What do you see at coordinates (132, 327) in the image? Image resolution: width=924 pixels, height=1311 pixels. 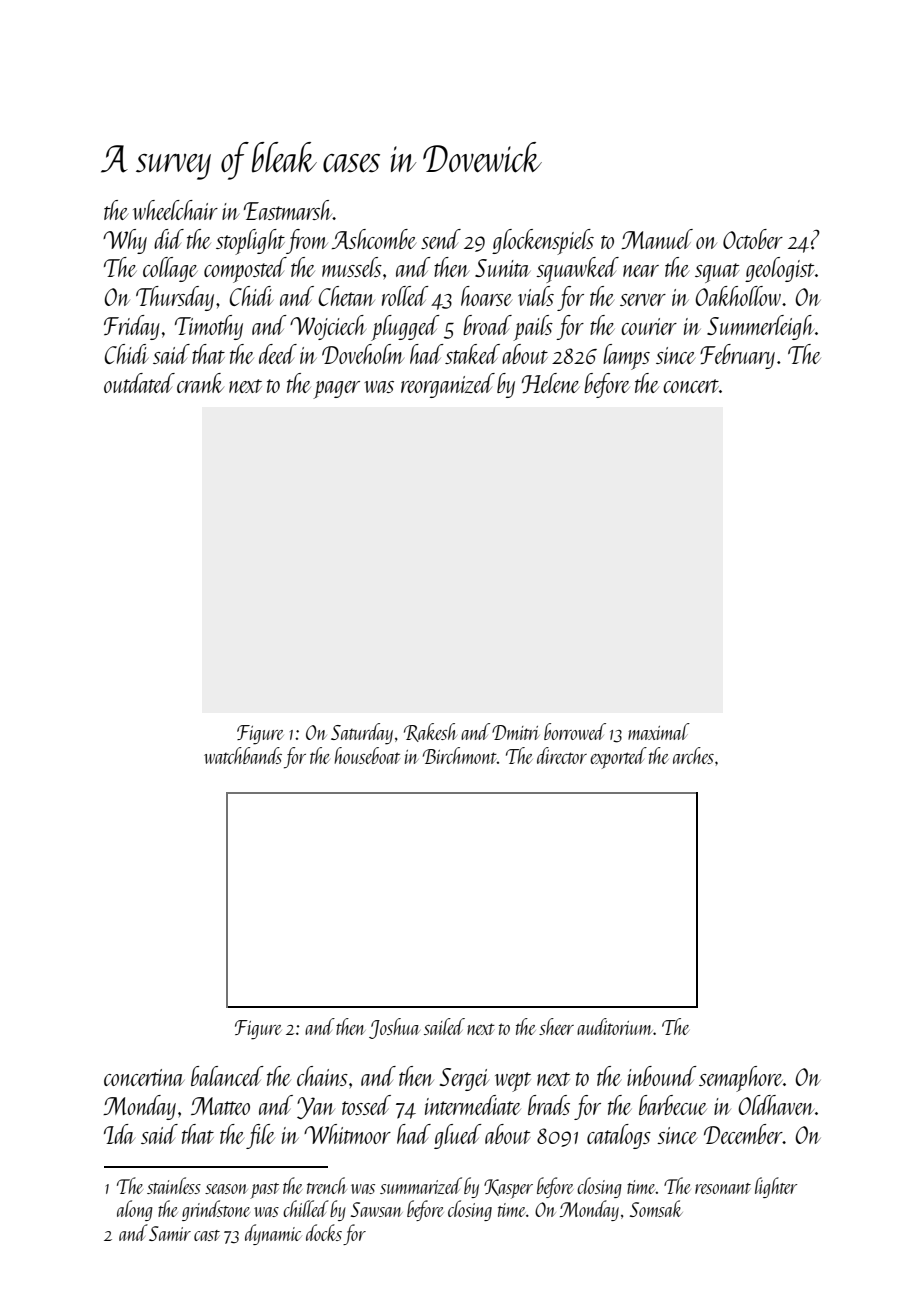 I see `Friday` at bounding box center [132, 327].
